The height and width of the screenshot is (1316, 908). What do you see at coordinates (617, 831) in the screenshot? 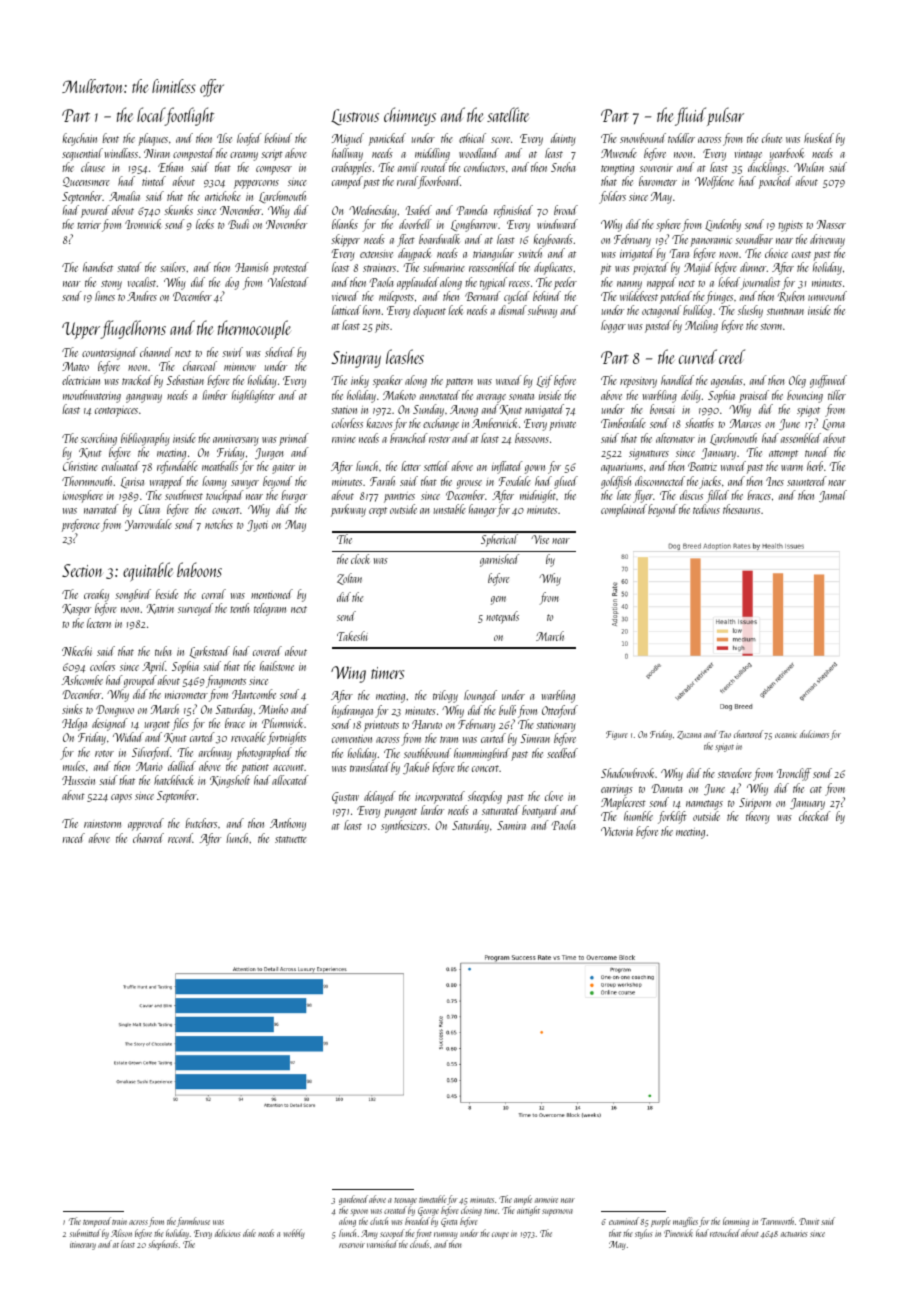
I see `Victoria` at bounding box center [617, 831].
